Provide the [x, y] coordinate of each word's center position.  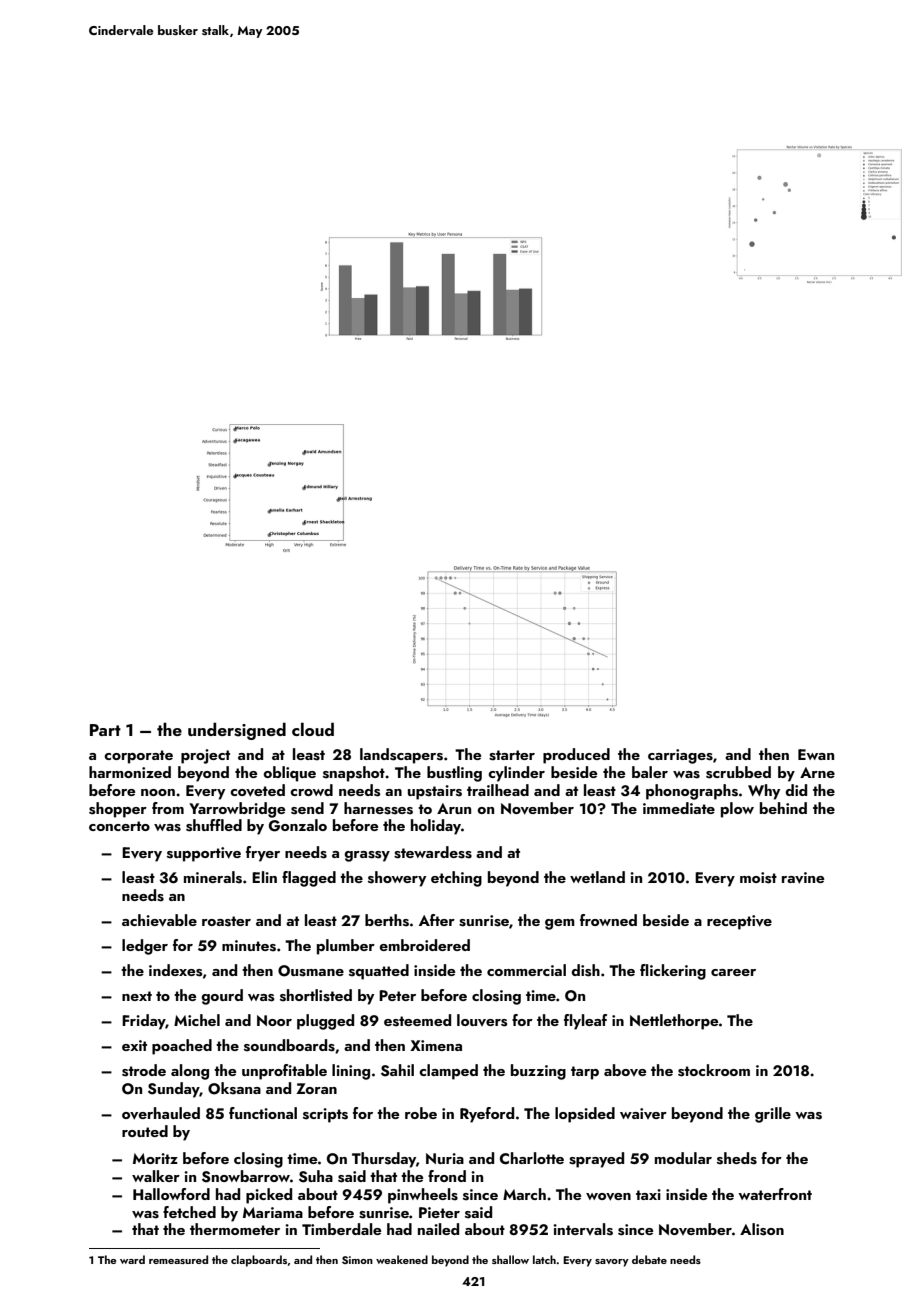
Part [105, 730]
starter [512, 755]
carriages [680, 756]
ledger [145, 947]
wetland [597, 877]
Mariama [273, 1212]
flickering [673, 972]
